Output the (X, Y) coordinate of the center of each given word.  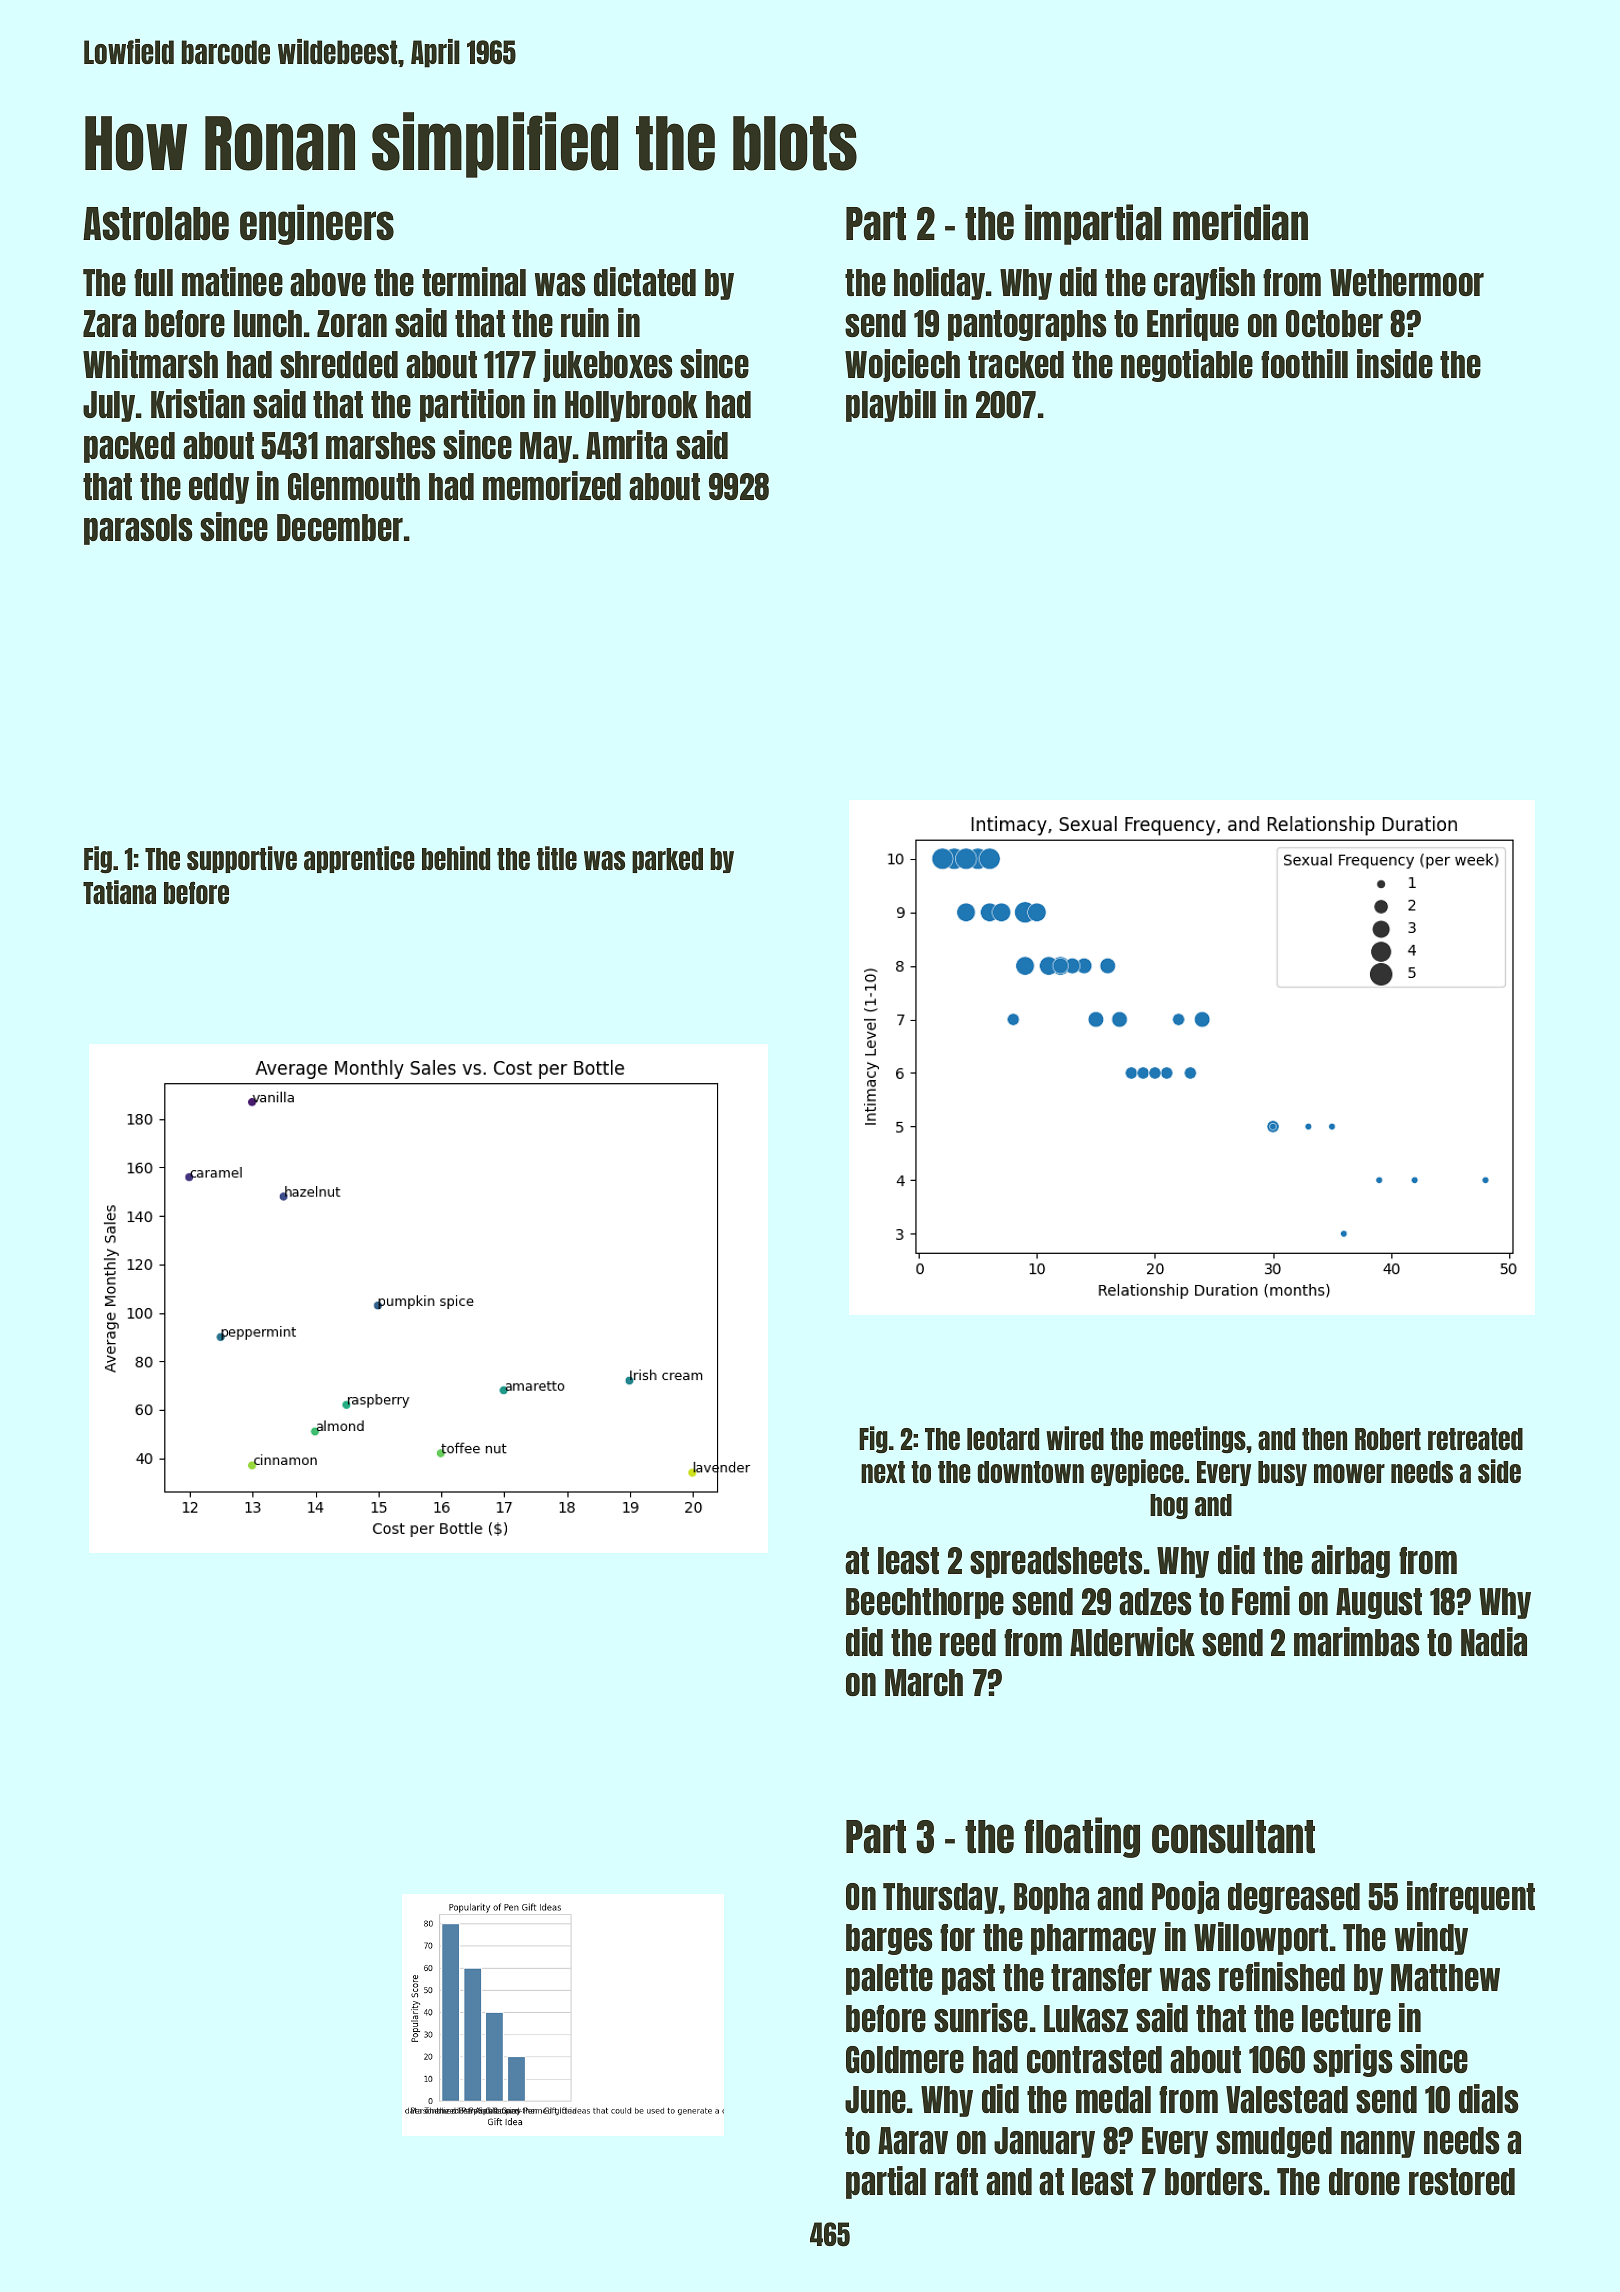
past (968, 1979)
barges (889, 1939)
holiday (939, 283)
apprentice (359, 859)
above (328, 282)
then (1324, 1439)
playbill (891, 405)
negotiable (1187, 365)
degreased (1294, 1898)
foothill (1304, 363)
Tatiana (119, 892)
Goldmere (905, 2059)
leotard (1003, 1439)
